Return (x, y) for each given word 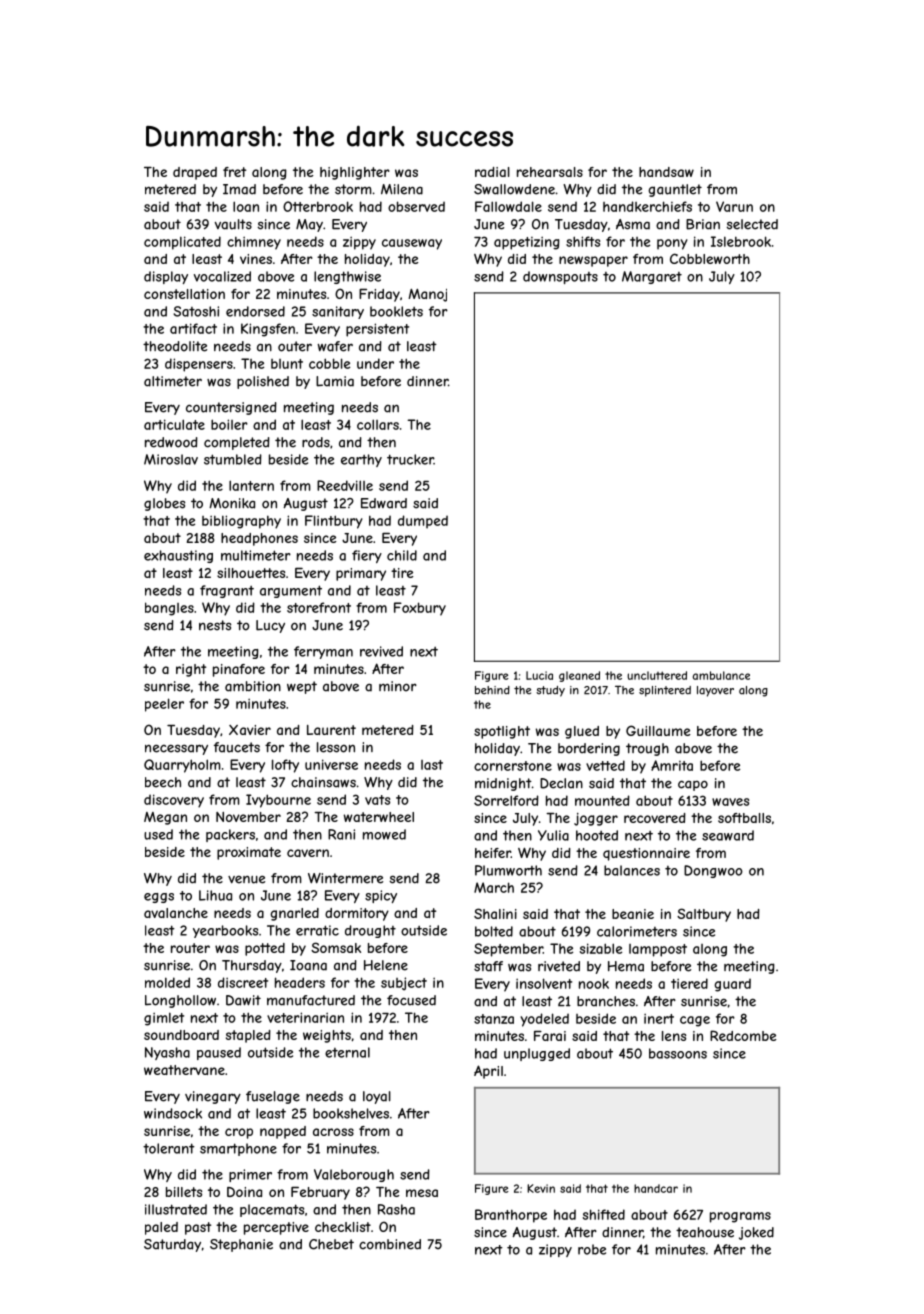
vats (377, 800)
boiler (229, 424)
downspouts (560, 277)
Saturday (172, 1245)
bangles (169, 609)
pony (672, 244)
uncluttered (657, 675)
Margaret (652, 277)
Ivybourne (278, 801)
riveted (559, 966)
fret (234, 172)
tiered (689, 983)
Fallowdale (508, 206)
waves (730, 802)
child (402, 555)
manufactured (311, 1000)
